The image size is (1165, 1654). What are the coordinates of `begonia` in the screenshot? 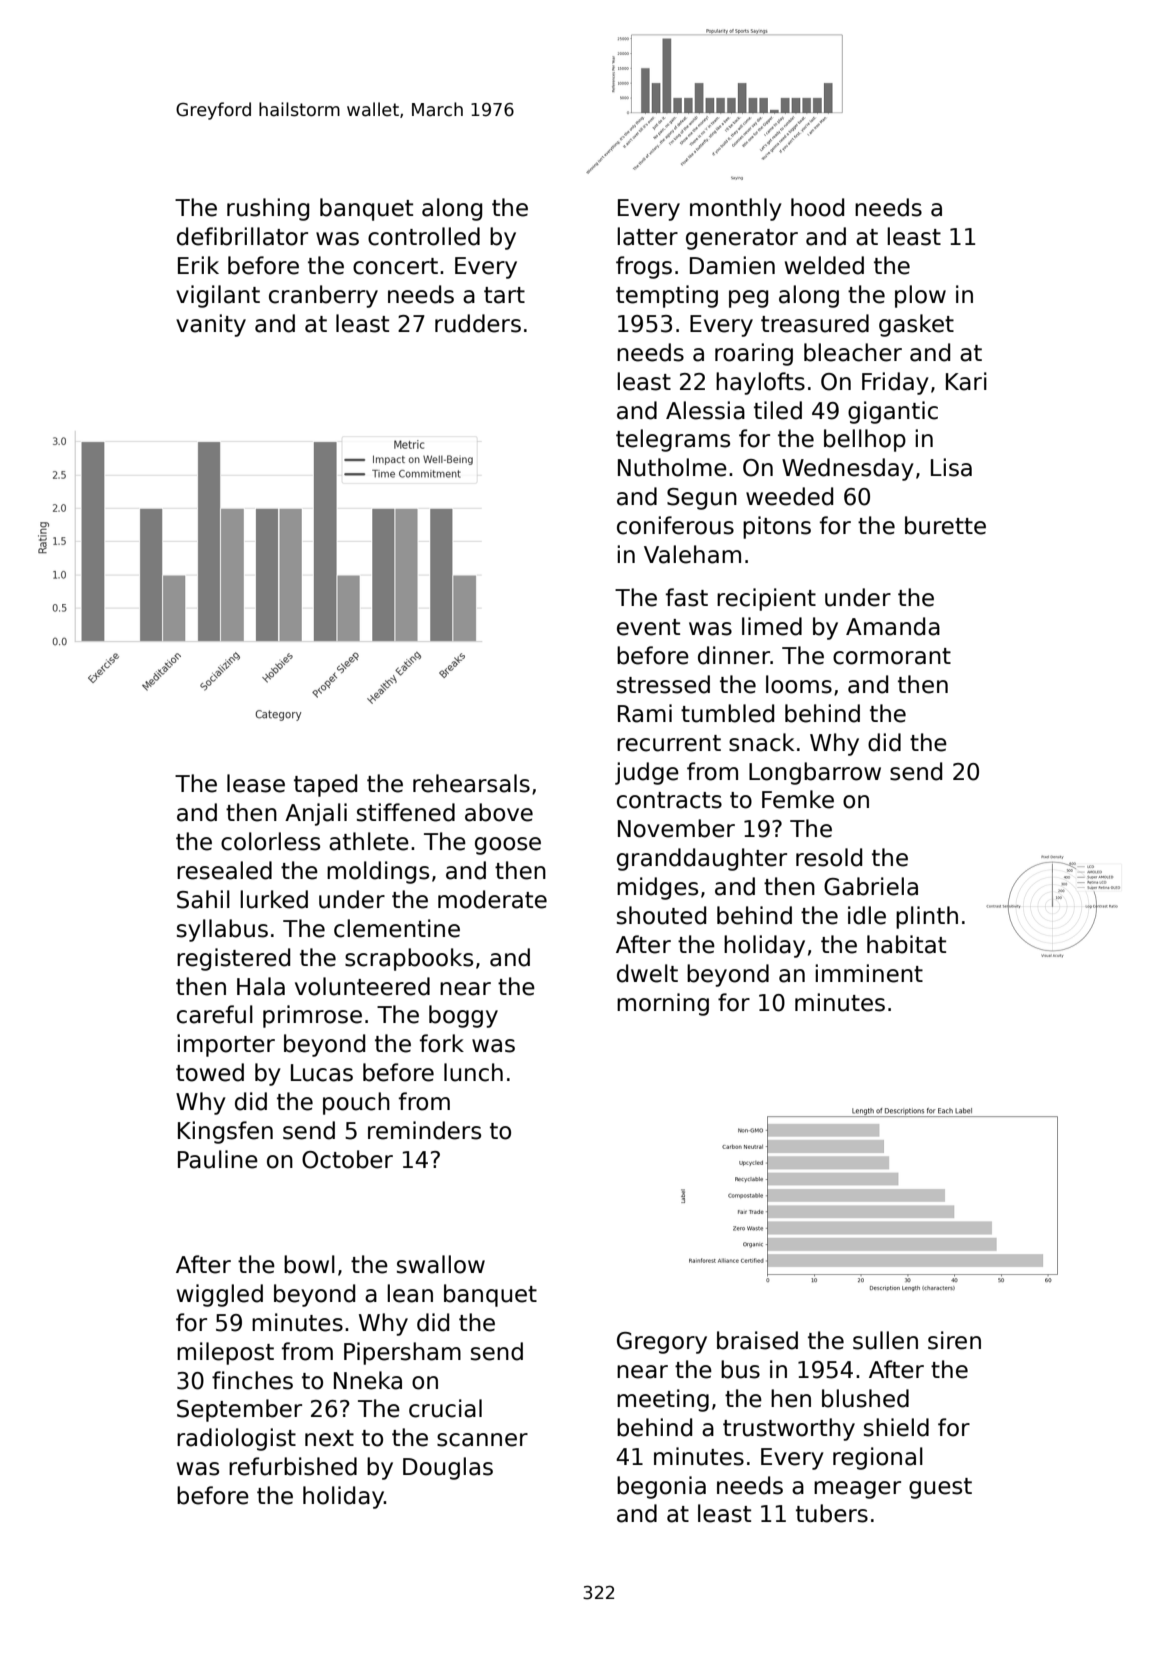 It's located at (661, 1487).
